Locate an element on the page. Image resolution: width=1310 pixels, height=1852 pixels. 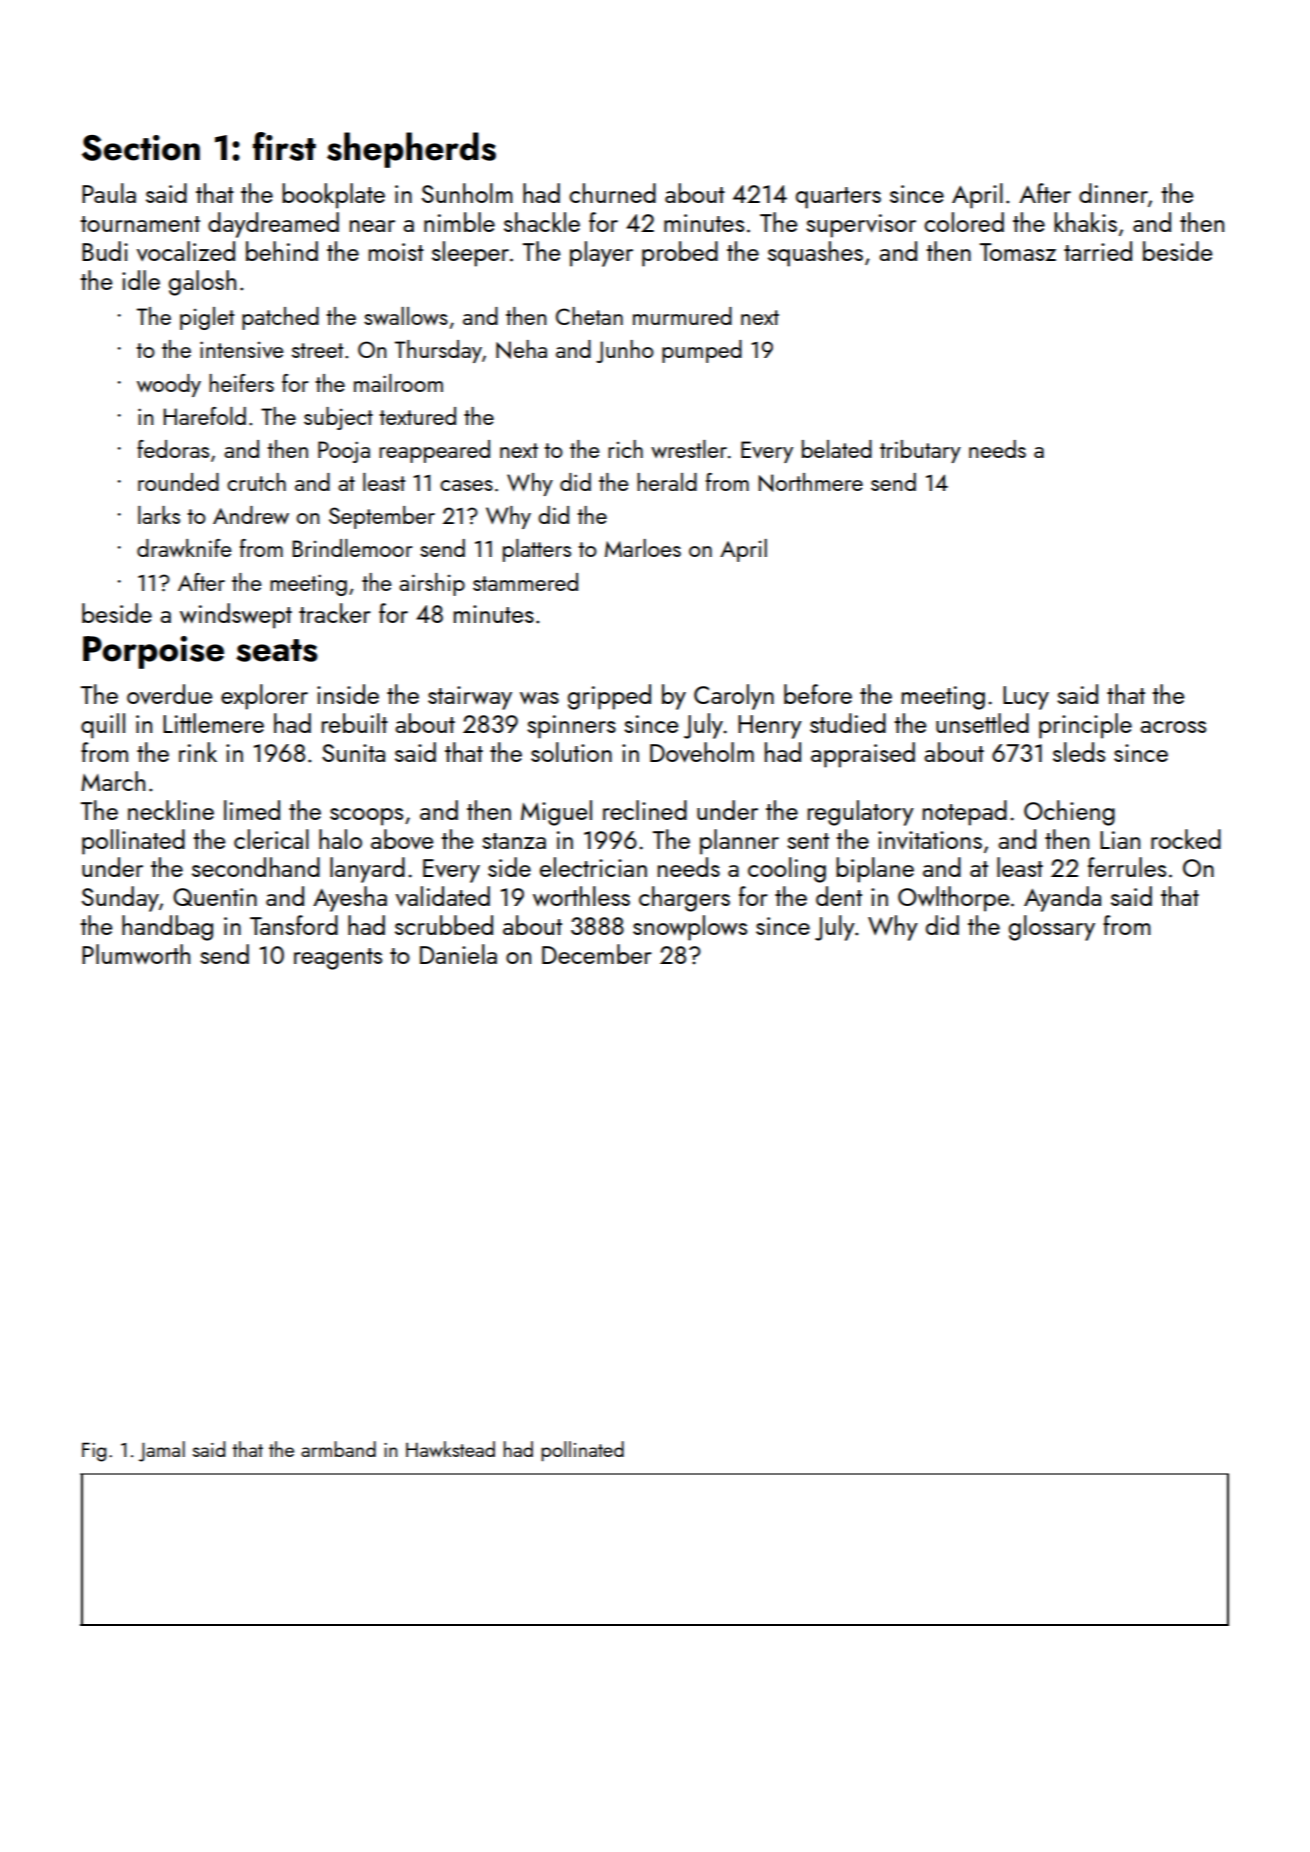
Daniela is located at coordinates (458, 954).
